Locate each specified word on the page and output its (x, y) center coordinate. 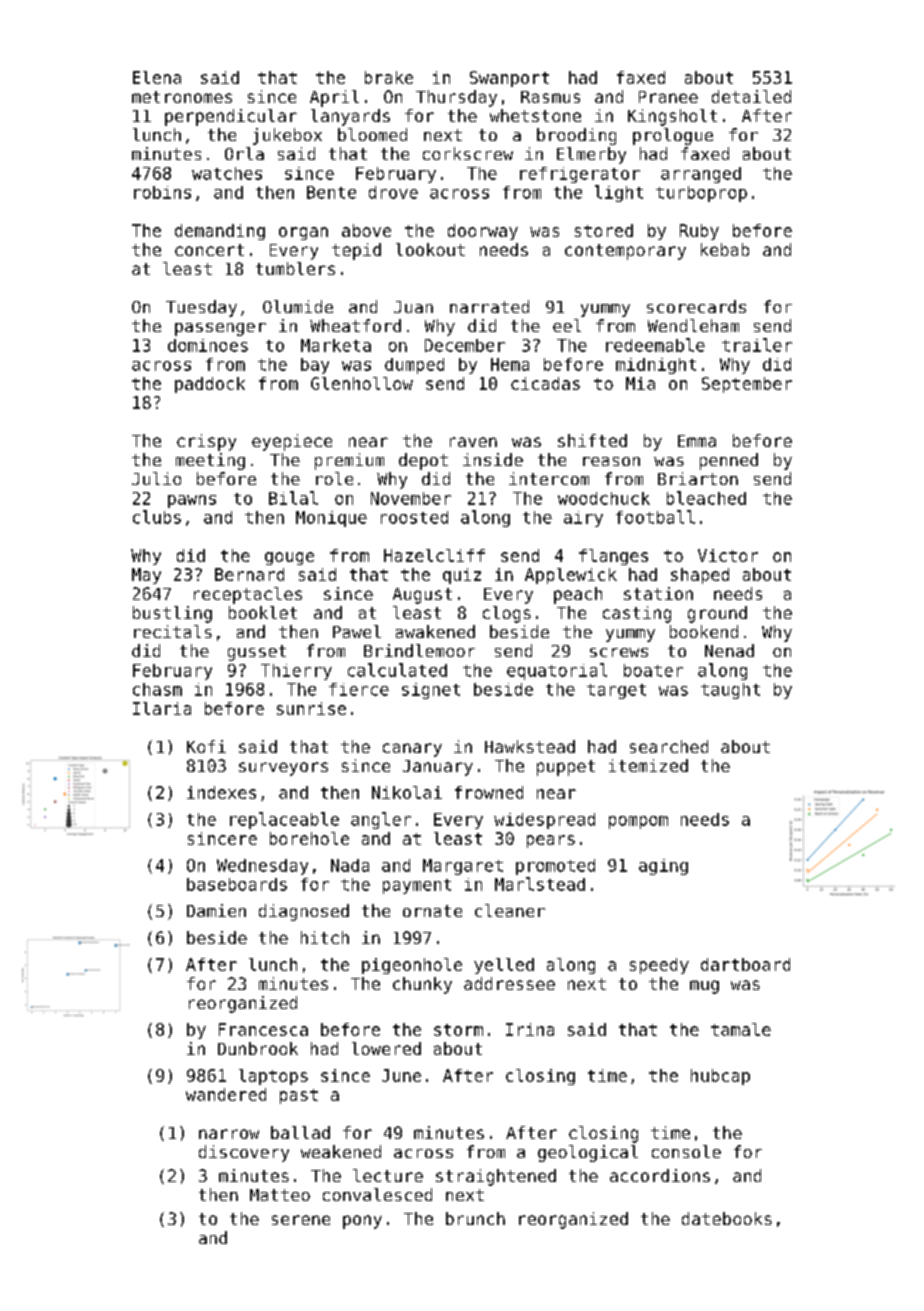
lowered (386, 1048)
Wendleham (693, 325)
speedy (659, 966)
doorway (483, 232)
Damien (216, 910)
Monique (331, 519)
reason (611, 461)
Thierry (296, 672)
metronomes (182, 97)
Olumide (298, 306)
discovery (244, 1153)
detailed (751, 96)
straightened (496, 1177)
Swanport (509, 79)
